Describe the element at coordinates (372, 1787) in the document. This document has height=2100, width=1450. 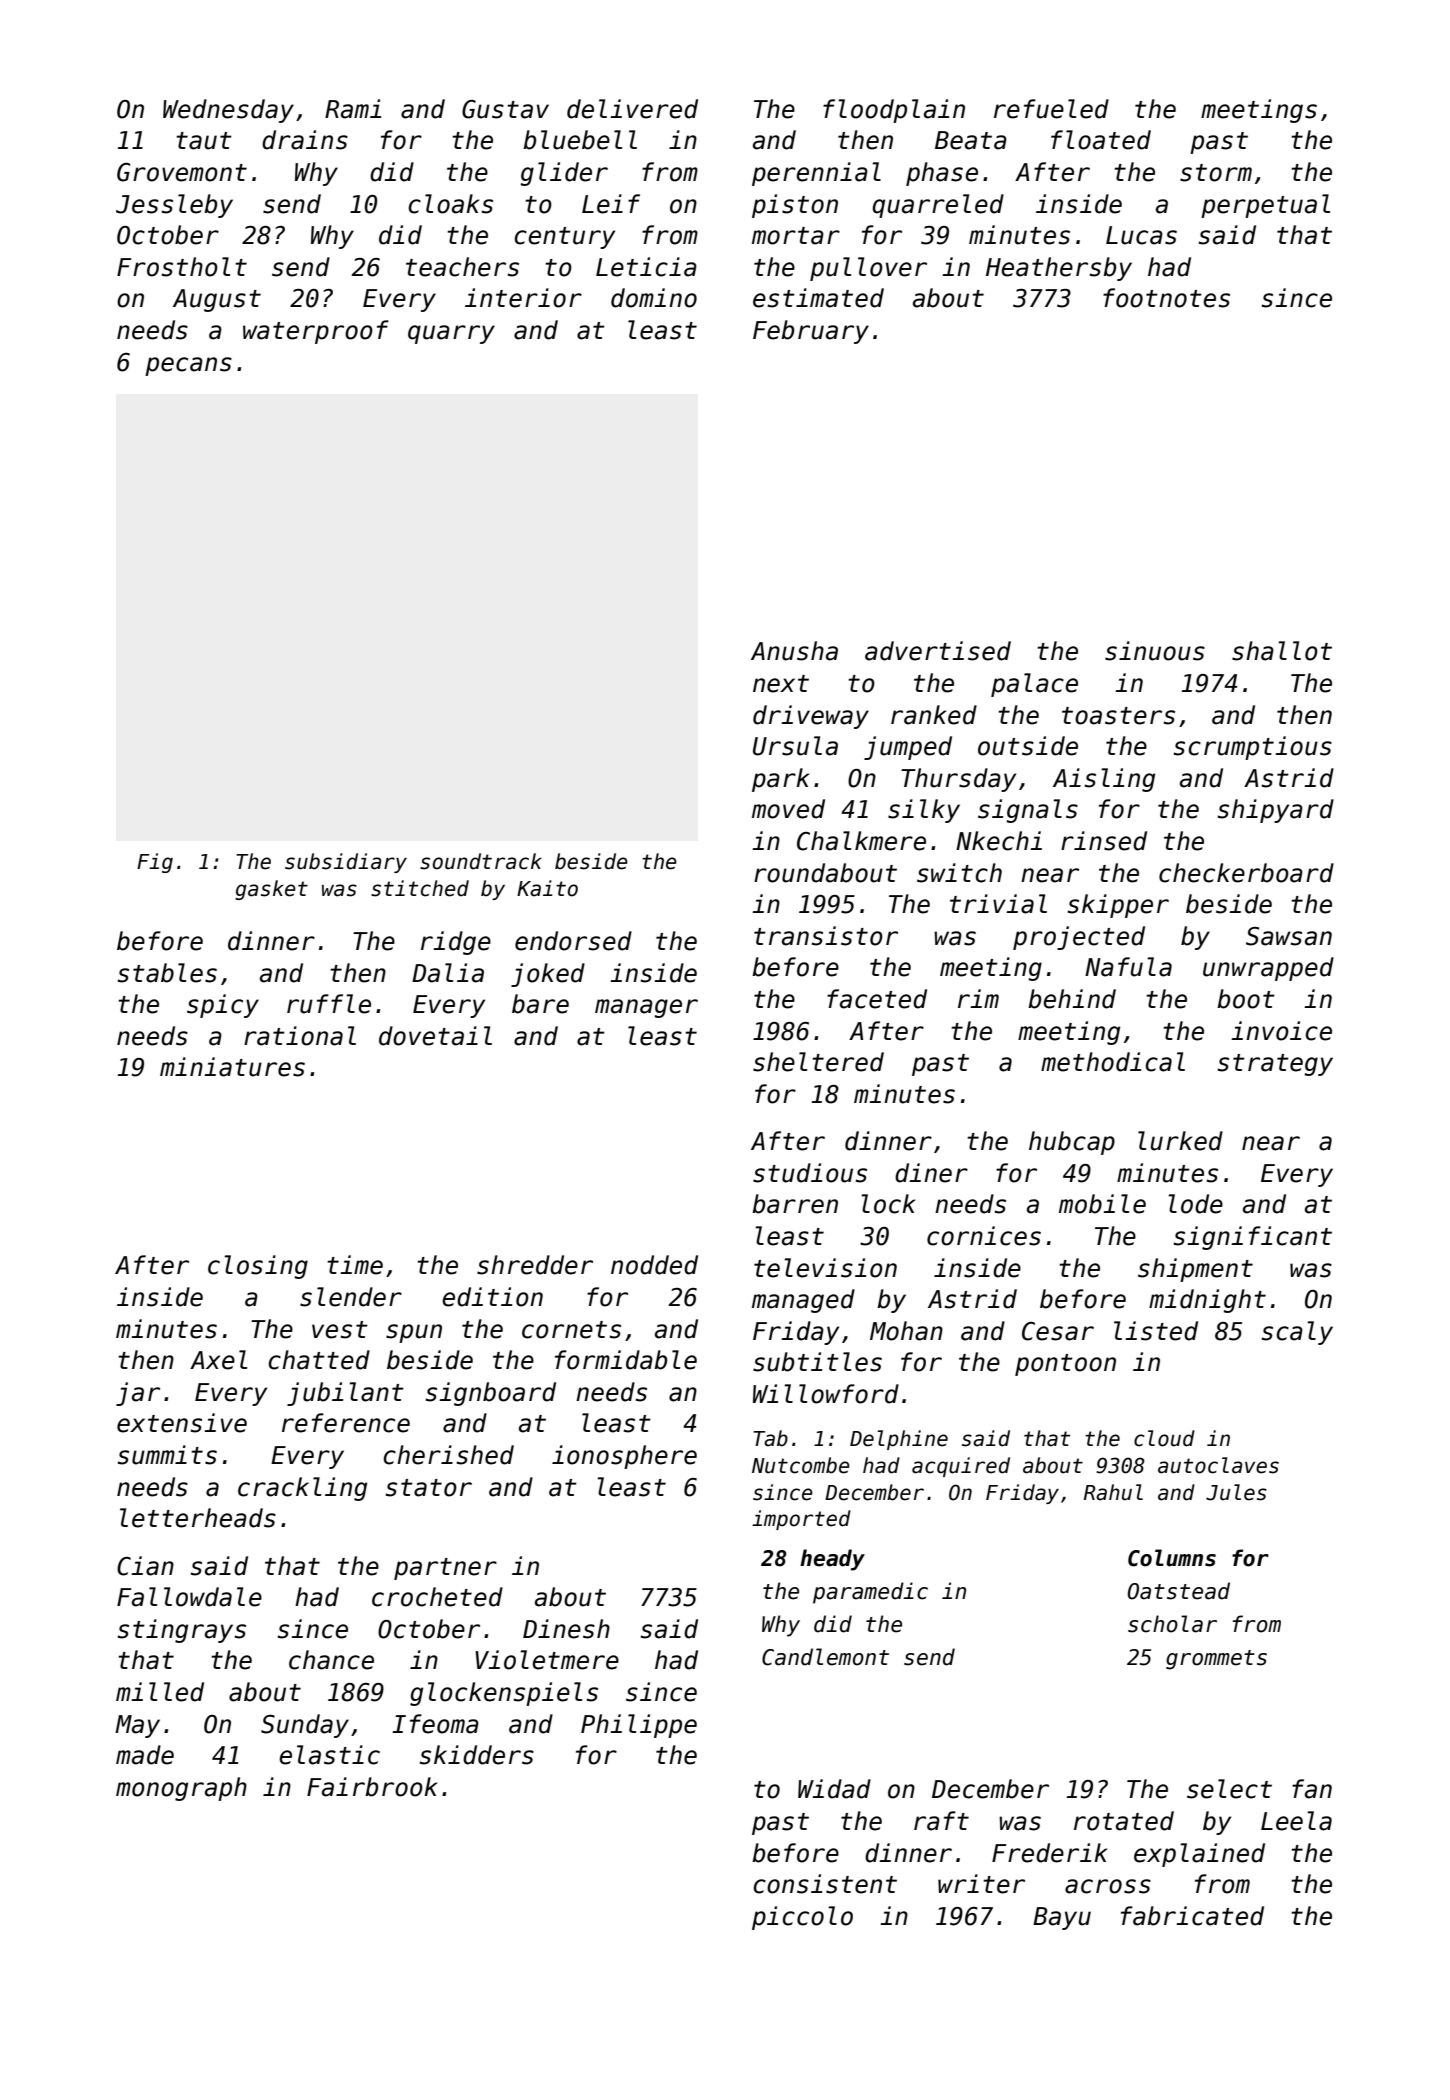
I see `Fairbrook` at that location.
